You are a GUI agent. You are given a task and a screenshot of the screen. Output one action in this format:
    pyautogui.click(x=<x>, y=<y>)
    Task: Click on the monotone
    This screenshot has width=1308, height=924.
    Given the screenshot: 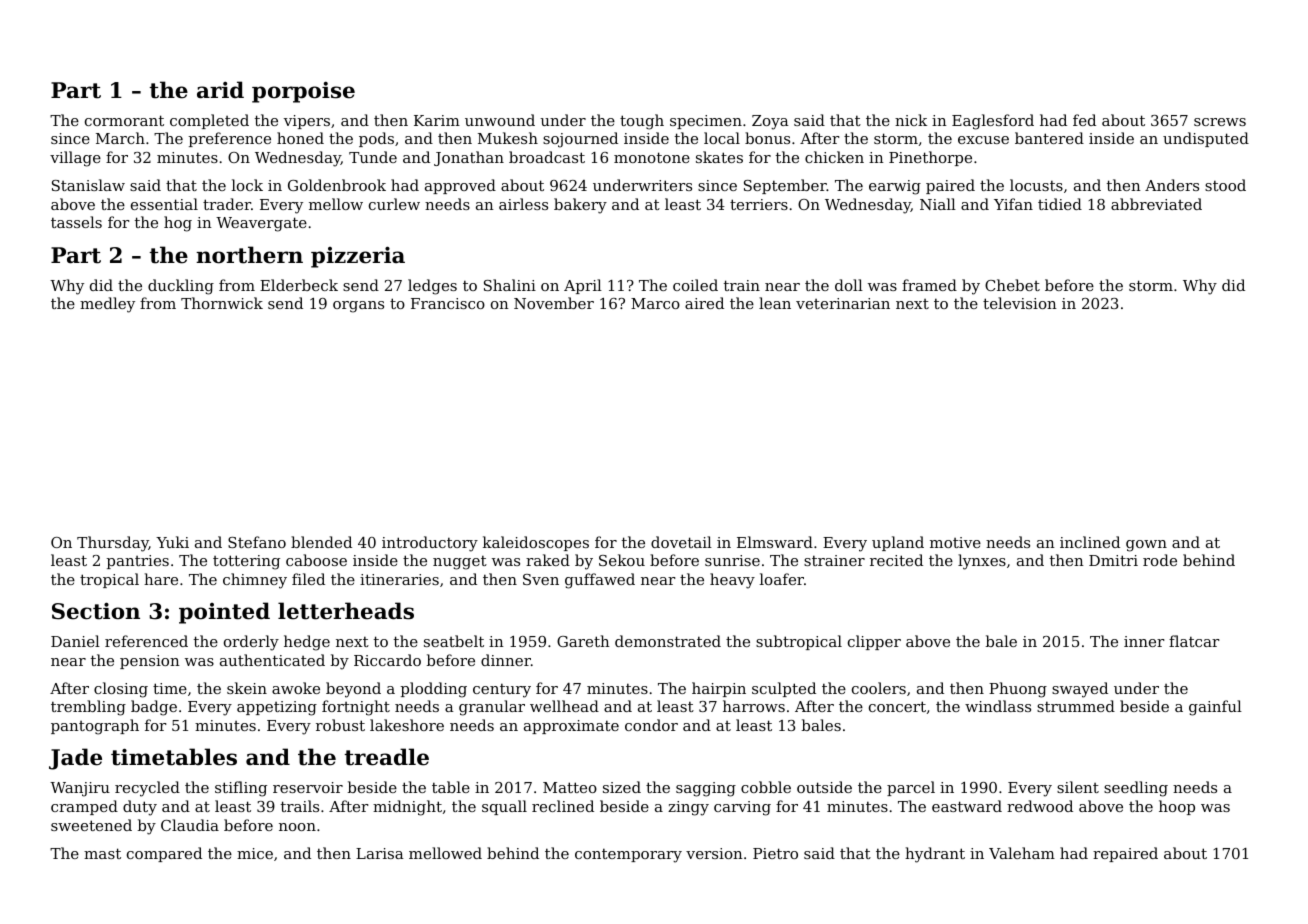 What is the action you would take?
    pyautogui.click(x=652, y=157)
